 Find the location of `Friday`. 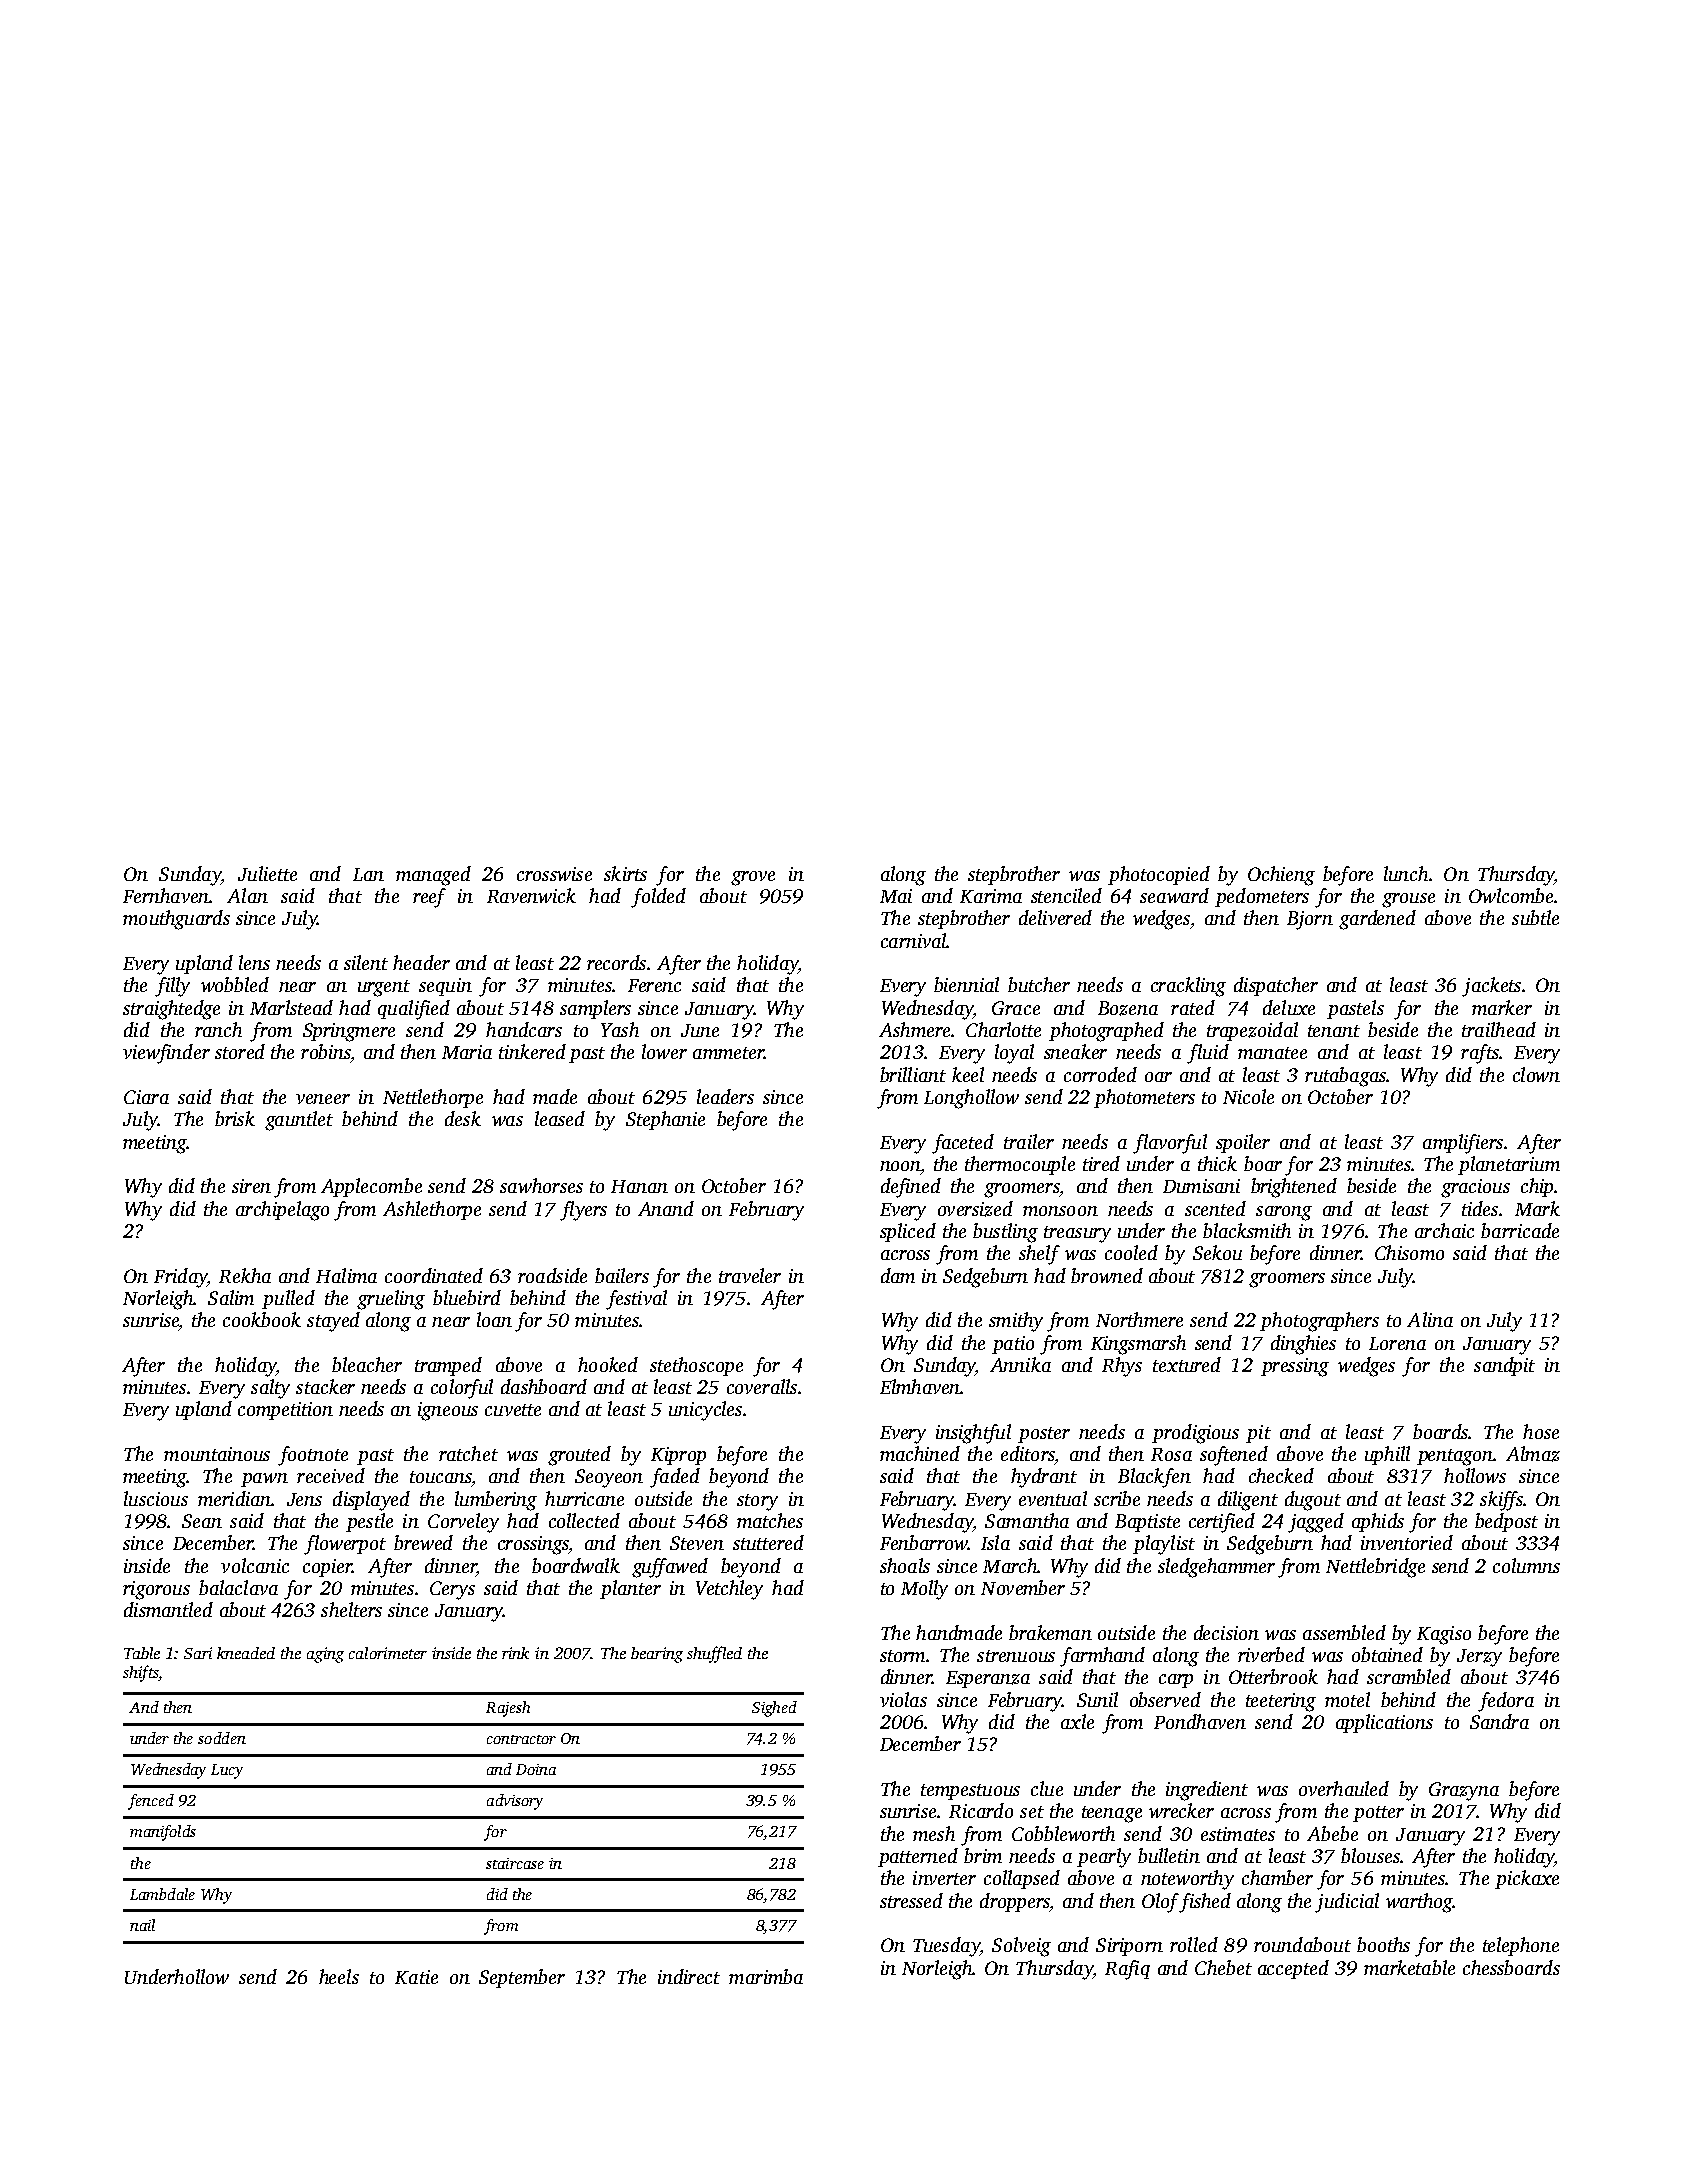

Friday is located at coordinates (180, 1278).
